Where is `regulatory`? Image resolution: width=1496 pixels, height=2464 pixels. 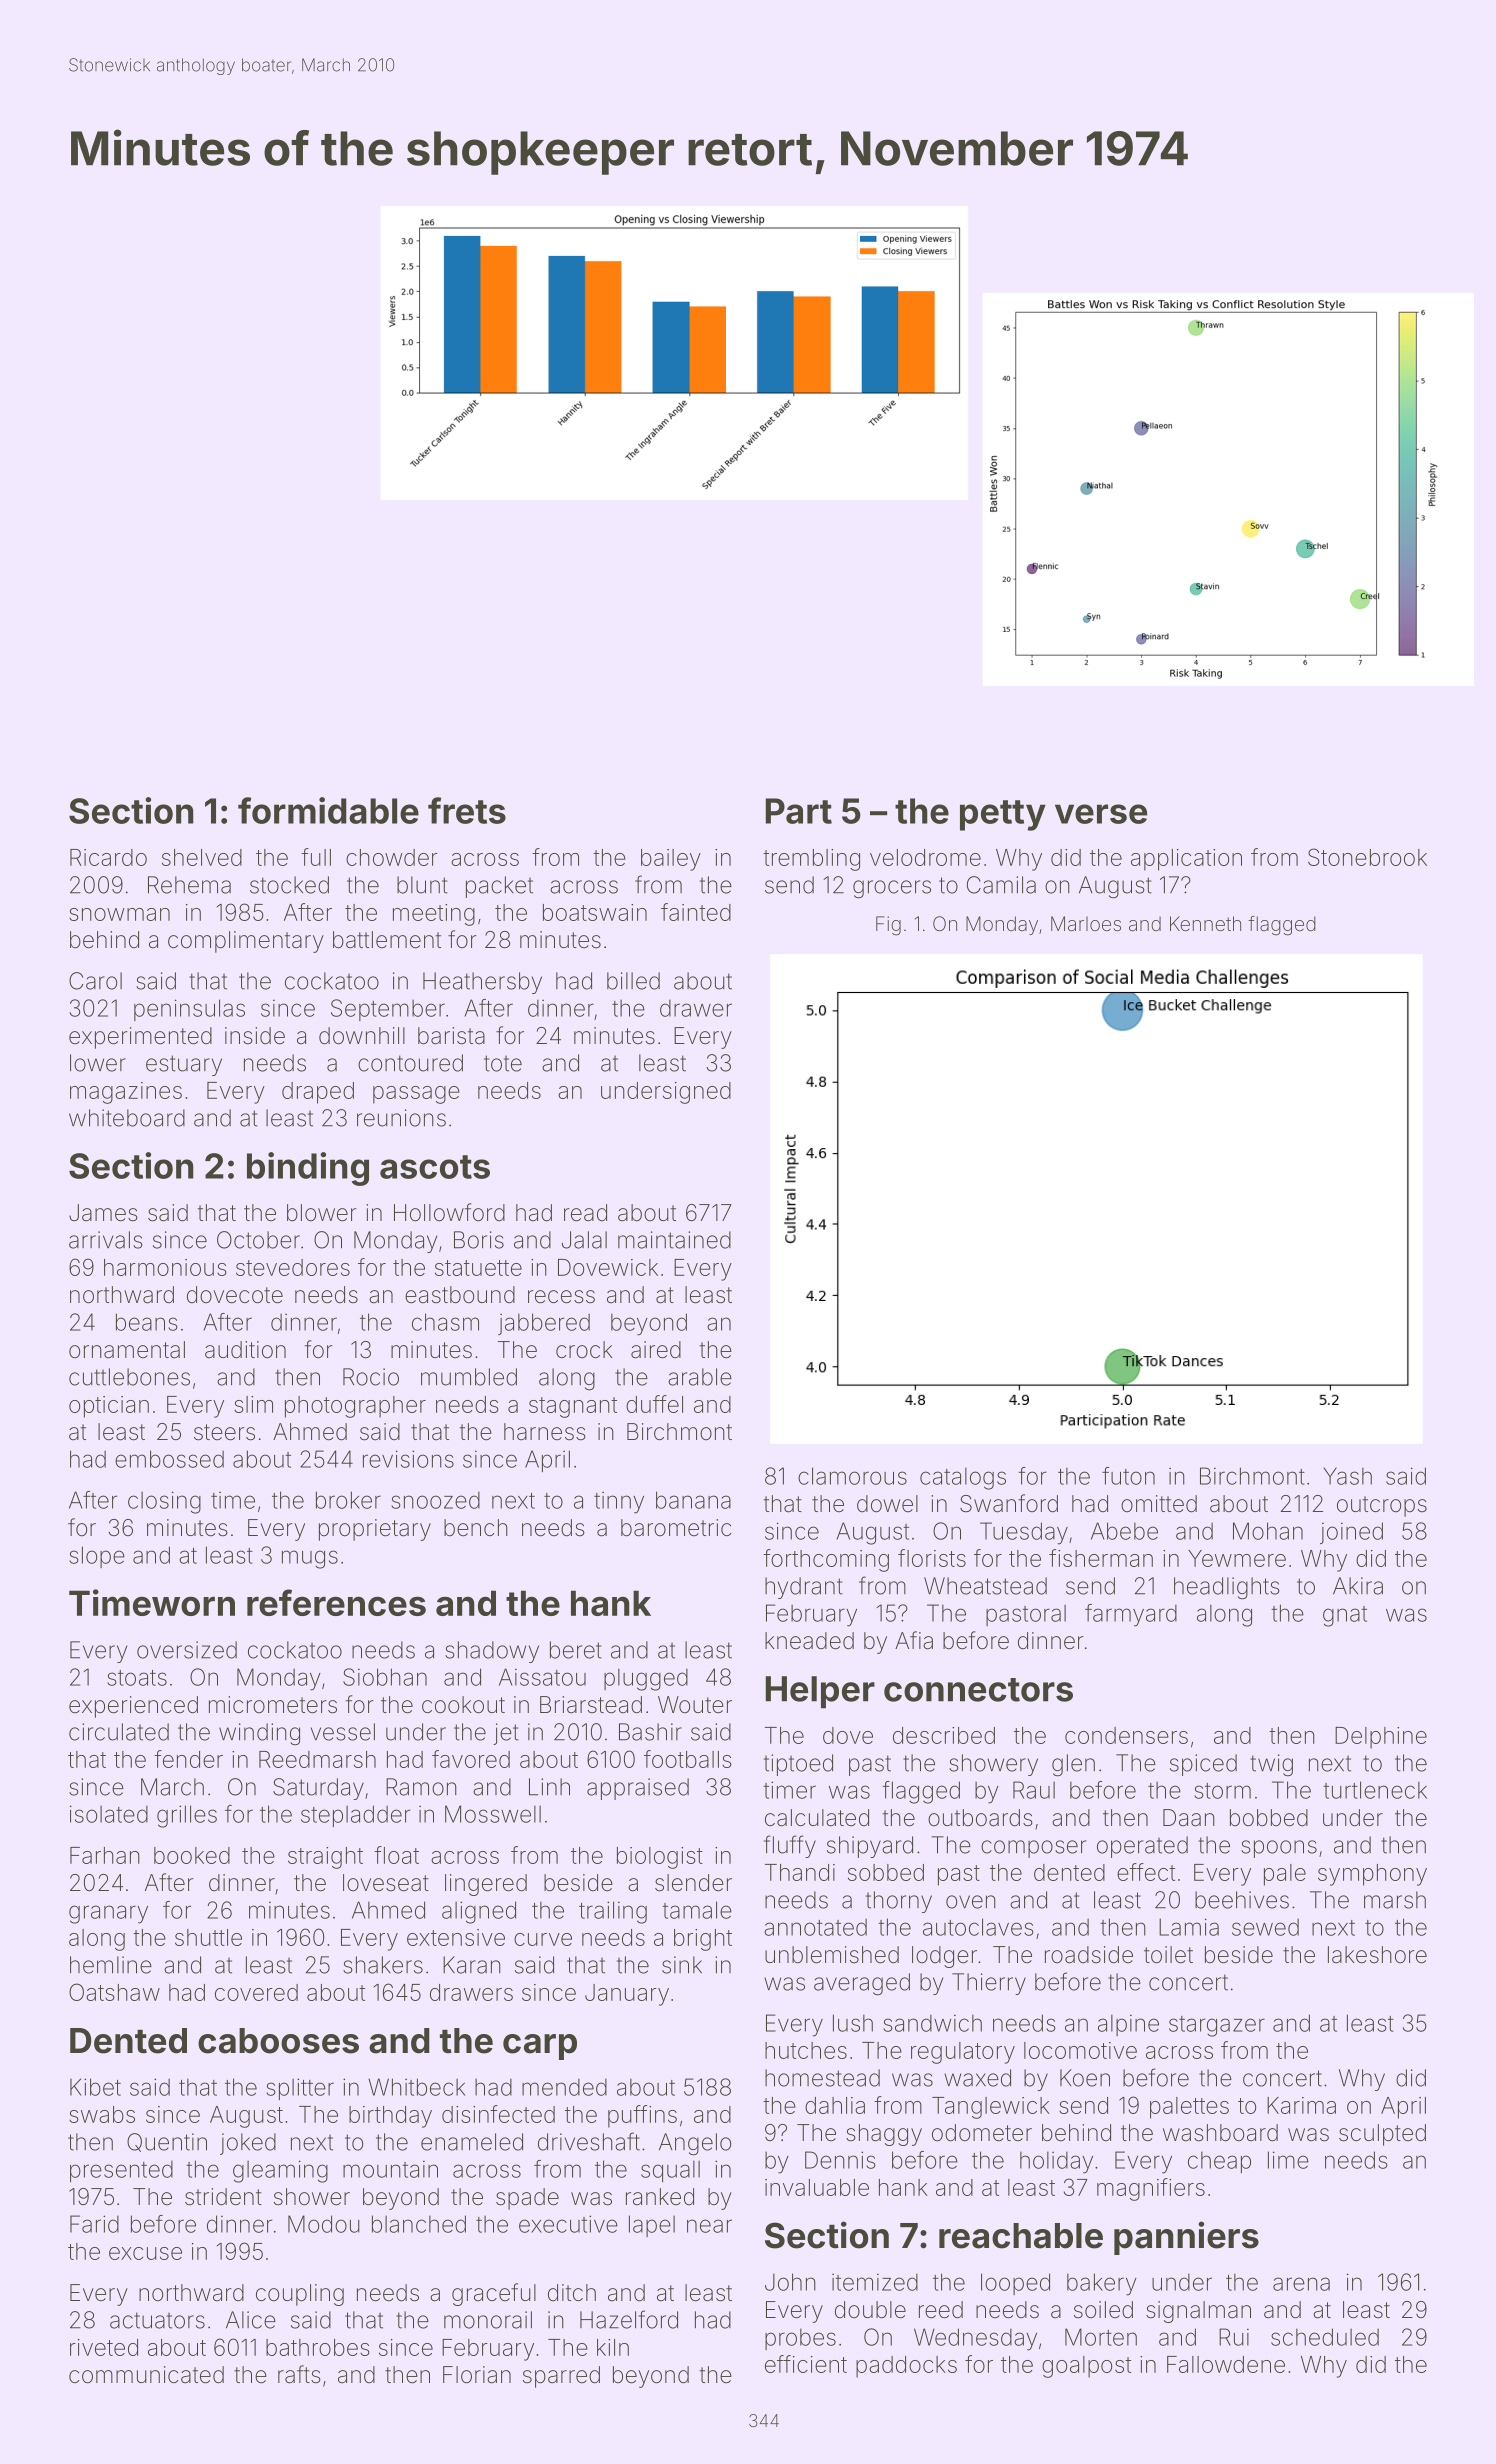 regulatory is located at coordinates (963, 2053).
